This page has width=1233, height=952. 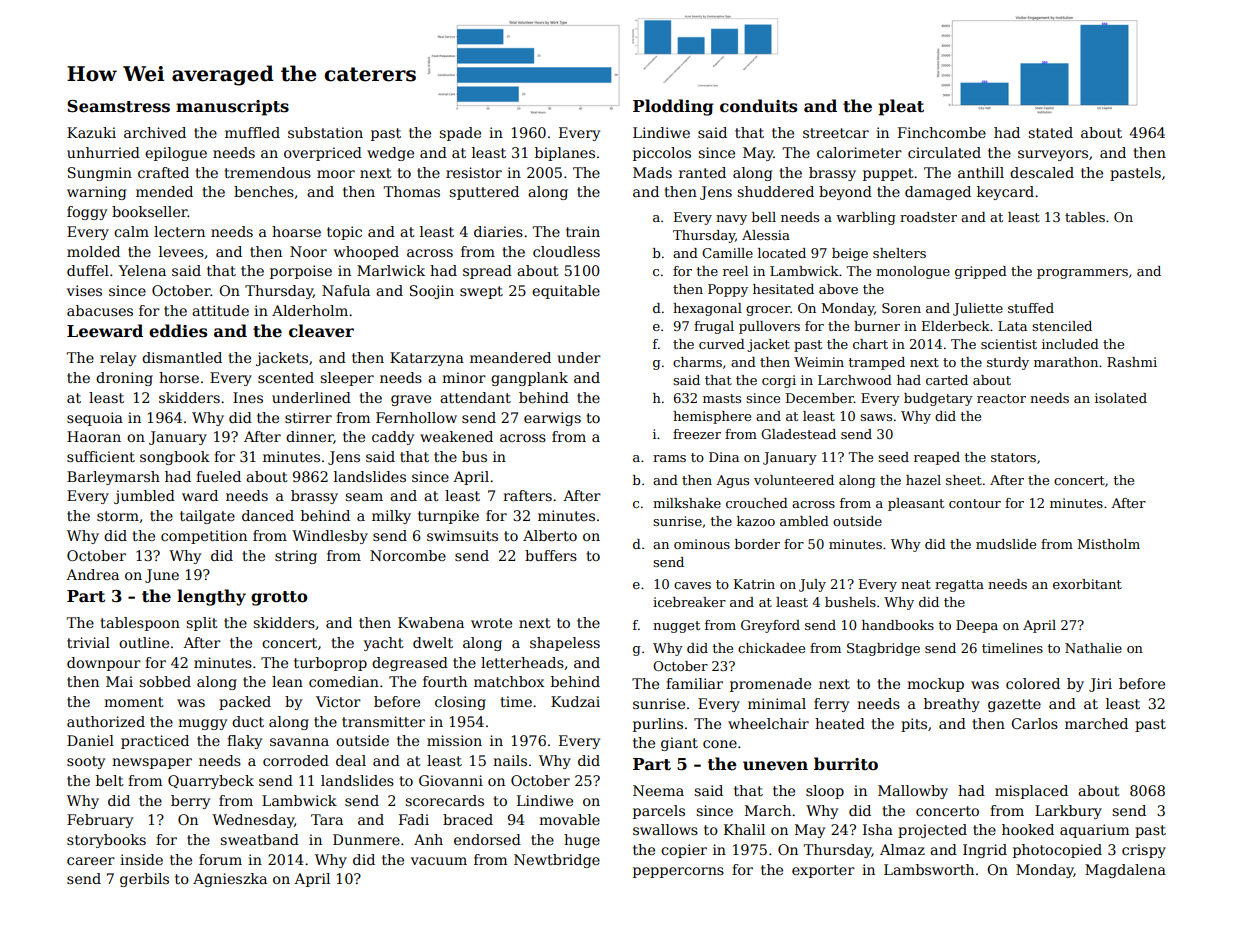 I want to click on train, so click(x=583, y=231).
